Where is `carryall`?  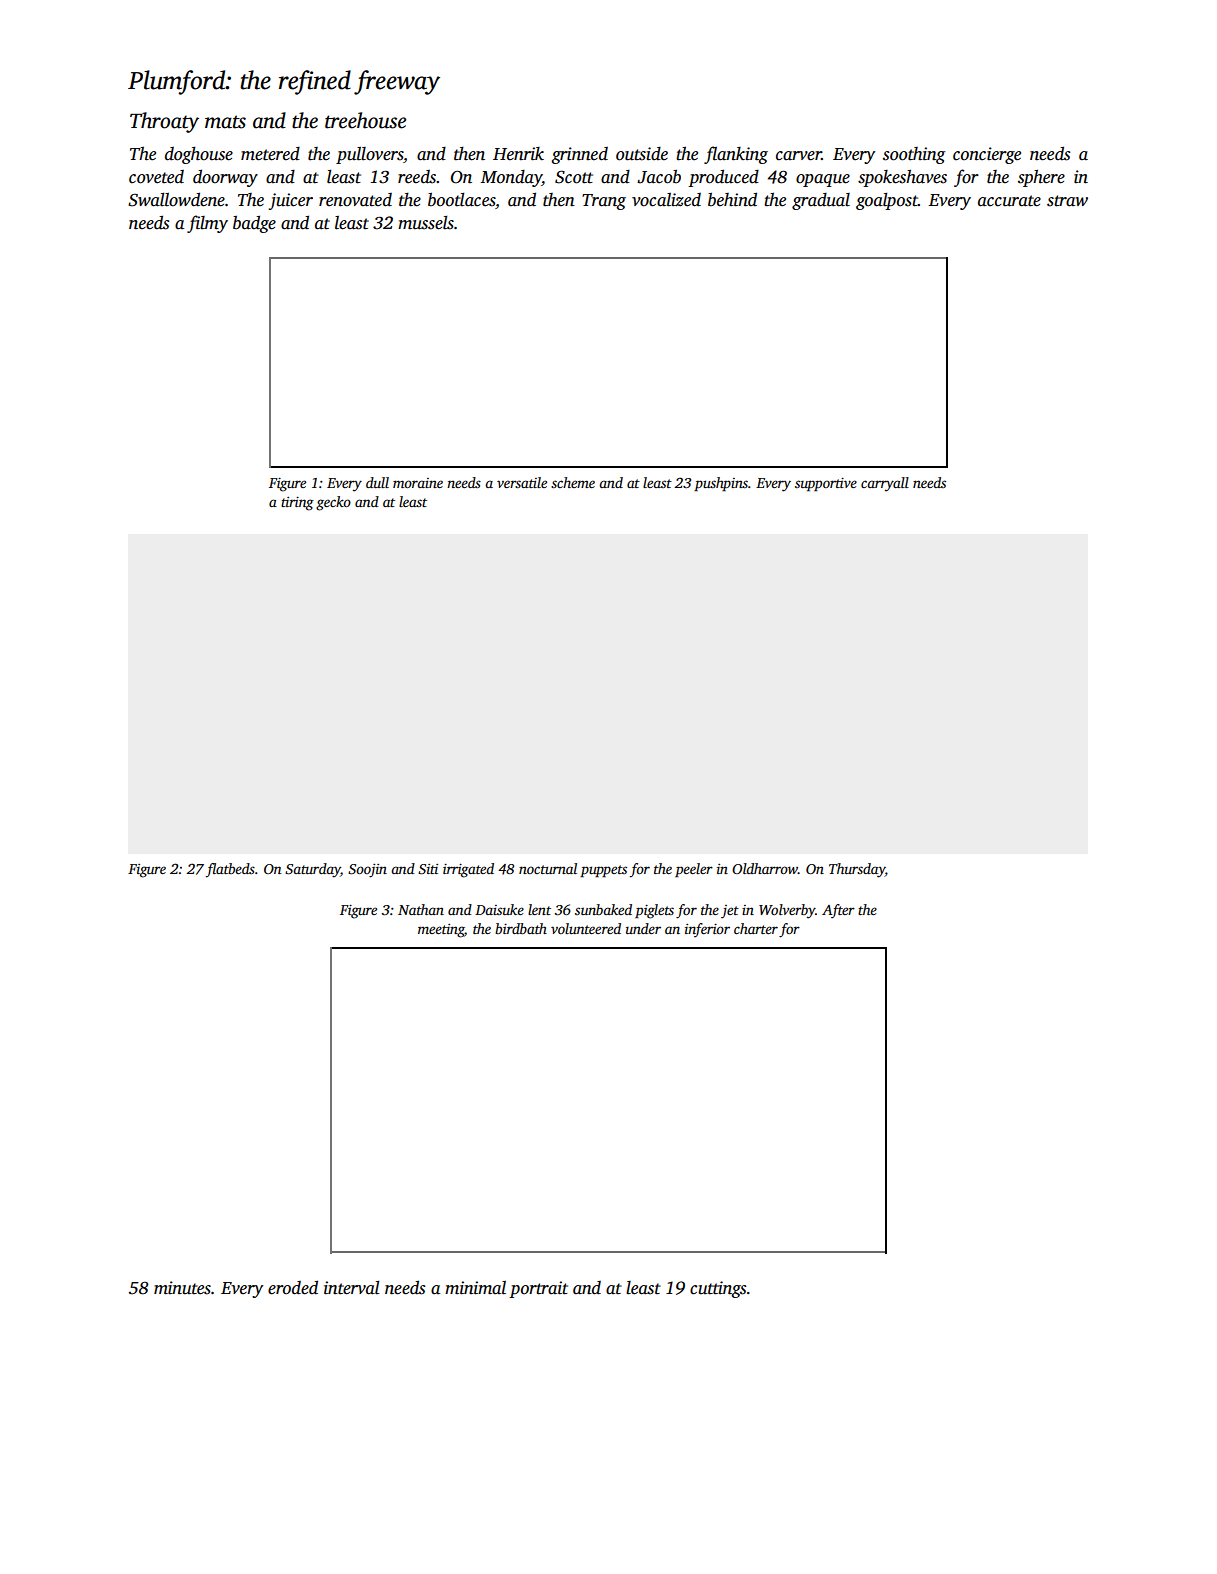
carryall is located at coordinates (885, 484).
